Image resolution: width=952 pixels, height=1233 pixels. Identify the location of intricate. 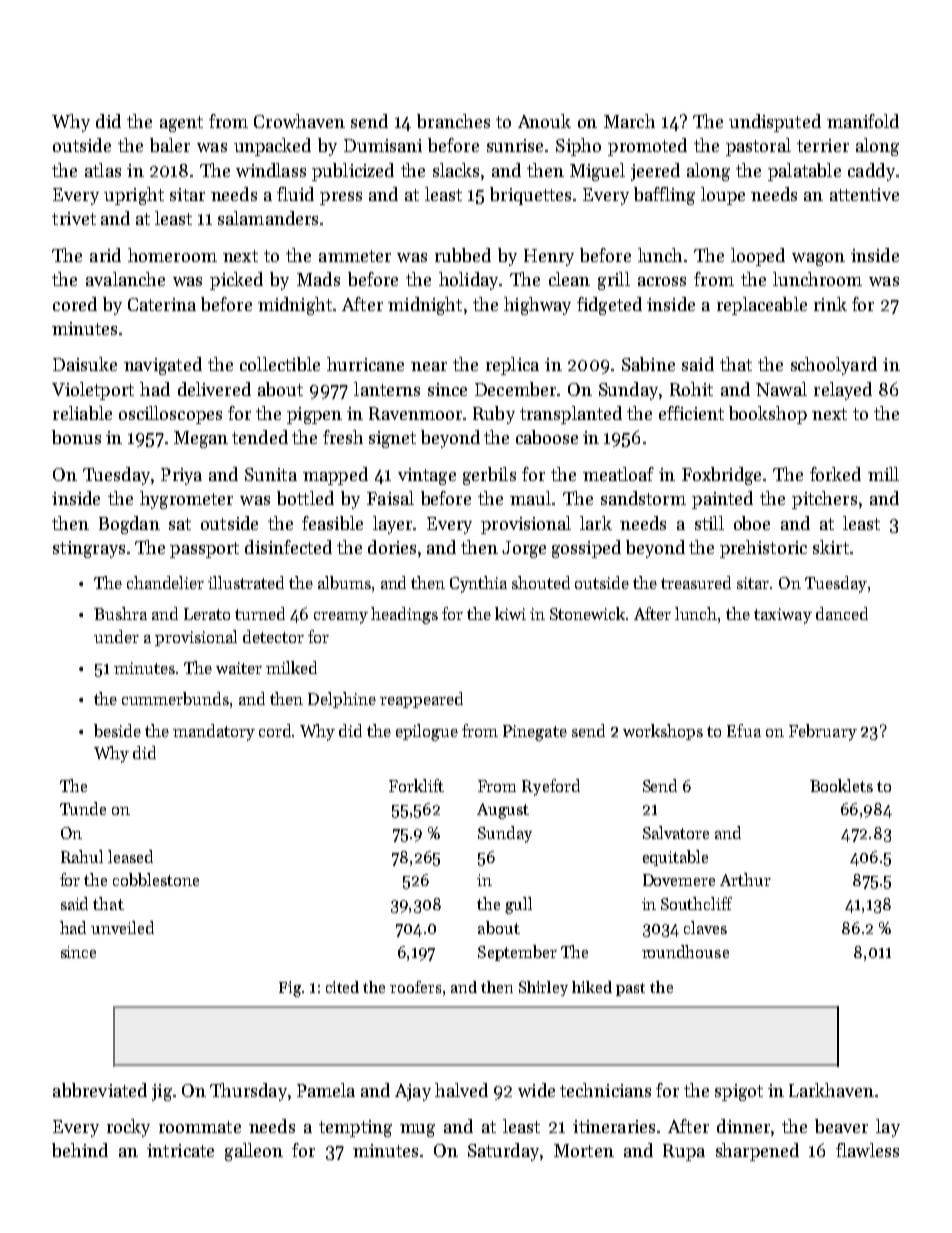
(180, 1150).
